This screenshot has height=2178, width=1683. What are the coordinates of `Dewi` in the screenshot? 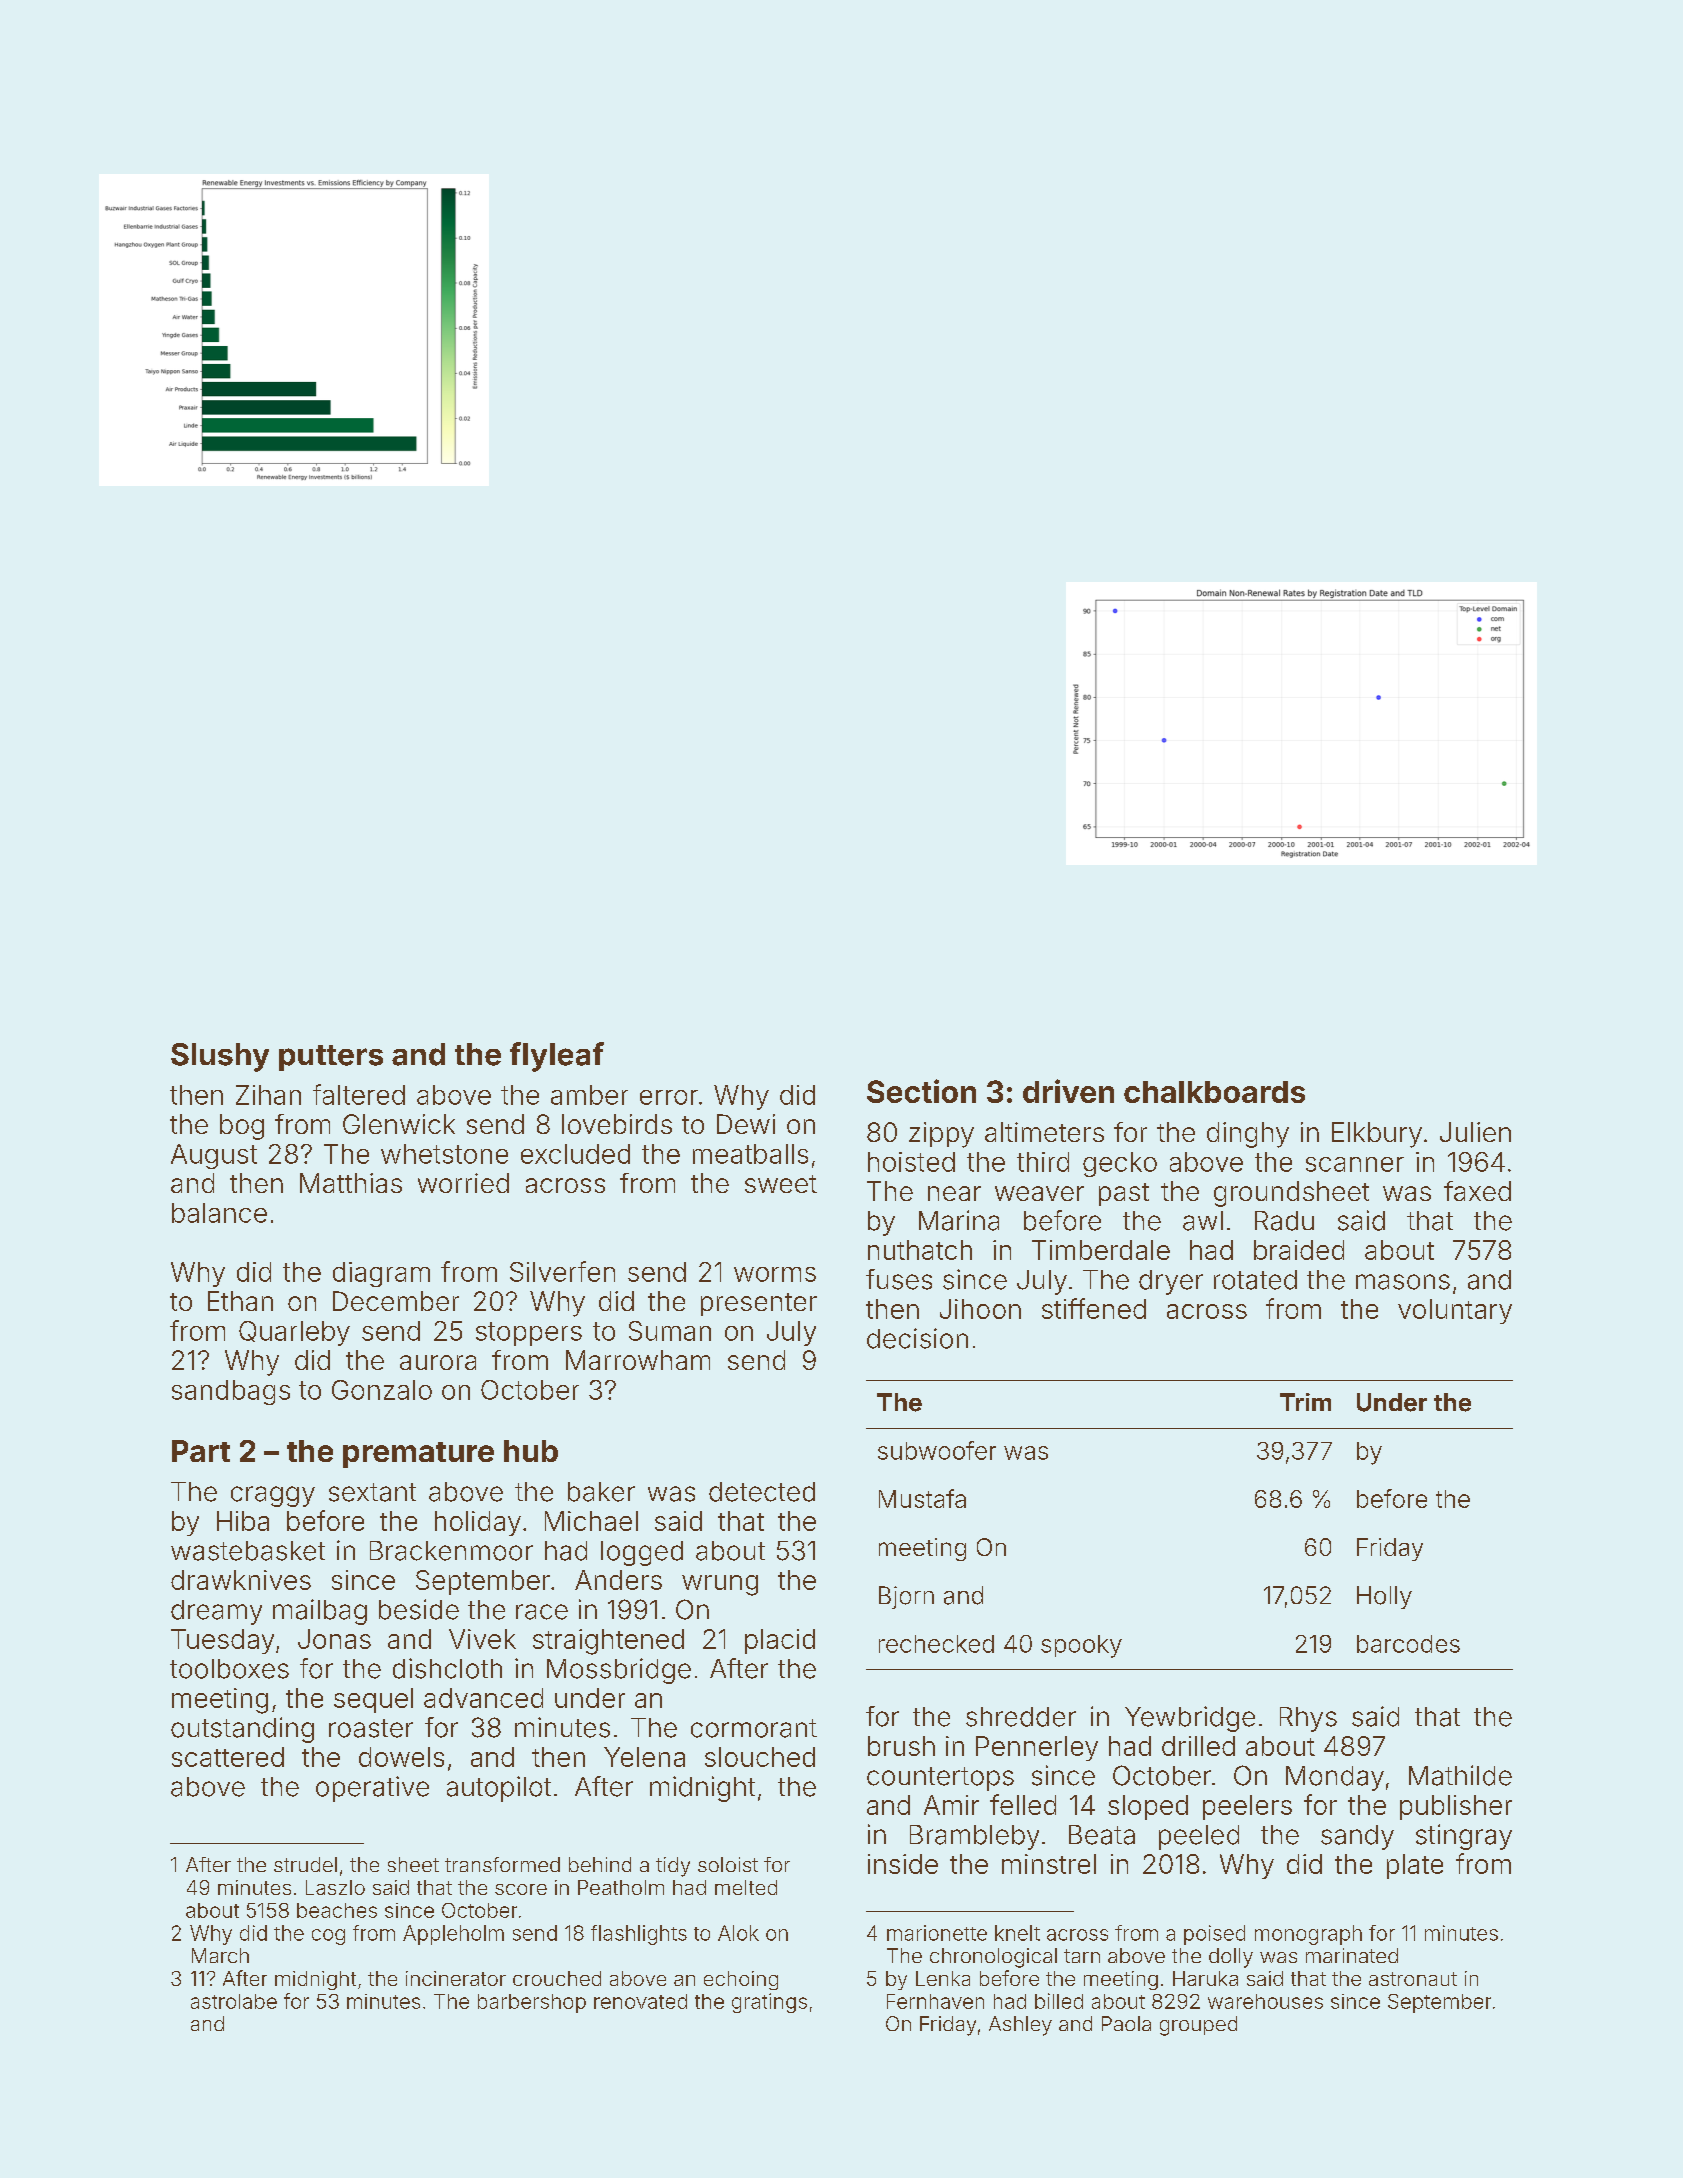 It's located at (746, 1124).
